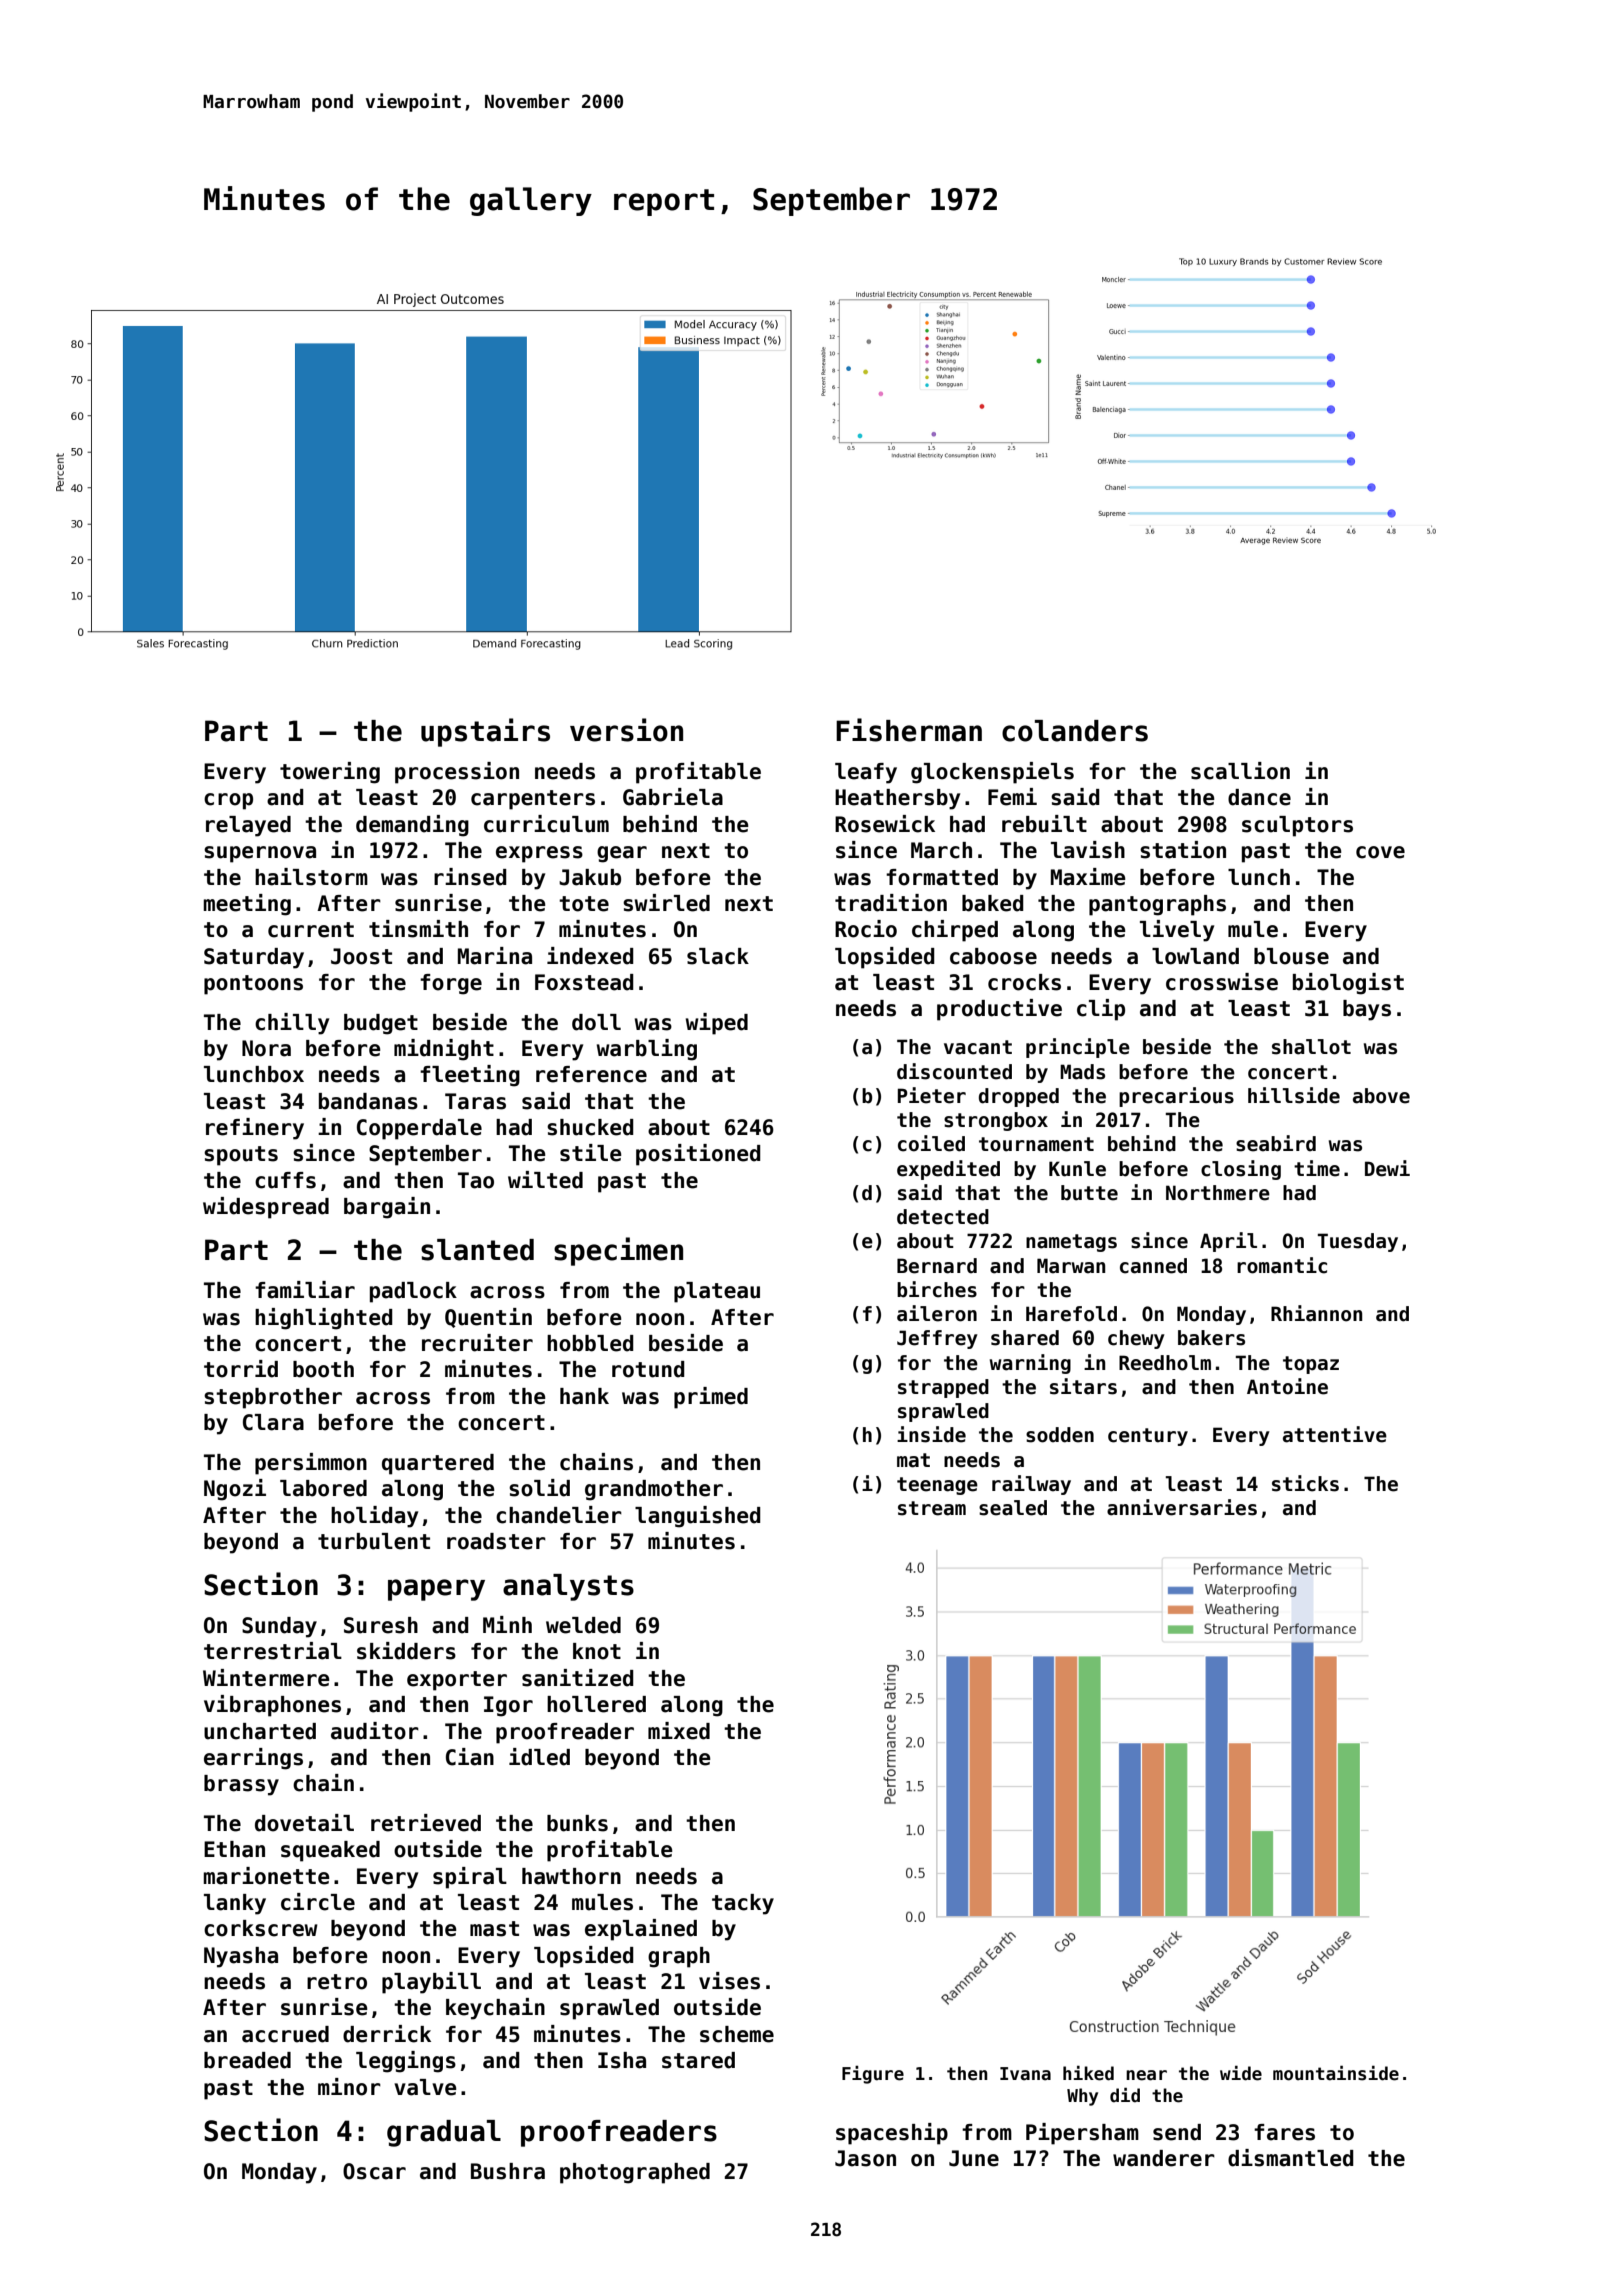 Image resolution: width=1620 pixels, height=2292 pixels. What do you see at coordinates (737, 2034) in the screenshot?
I see `scheme` at bounding box center [737, 2034].
